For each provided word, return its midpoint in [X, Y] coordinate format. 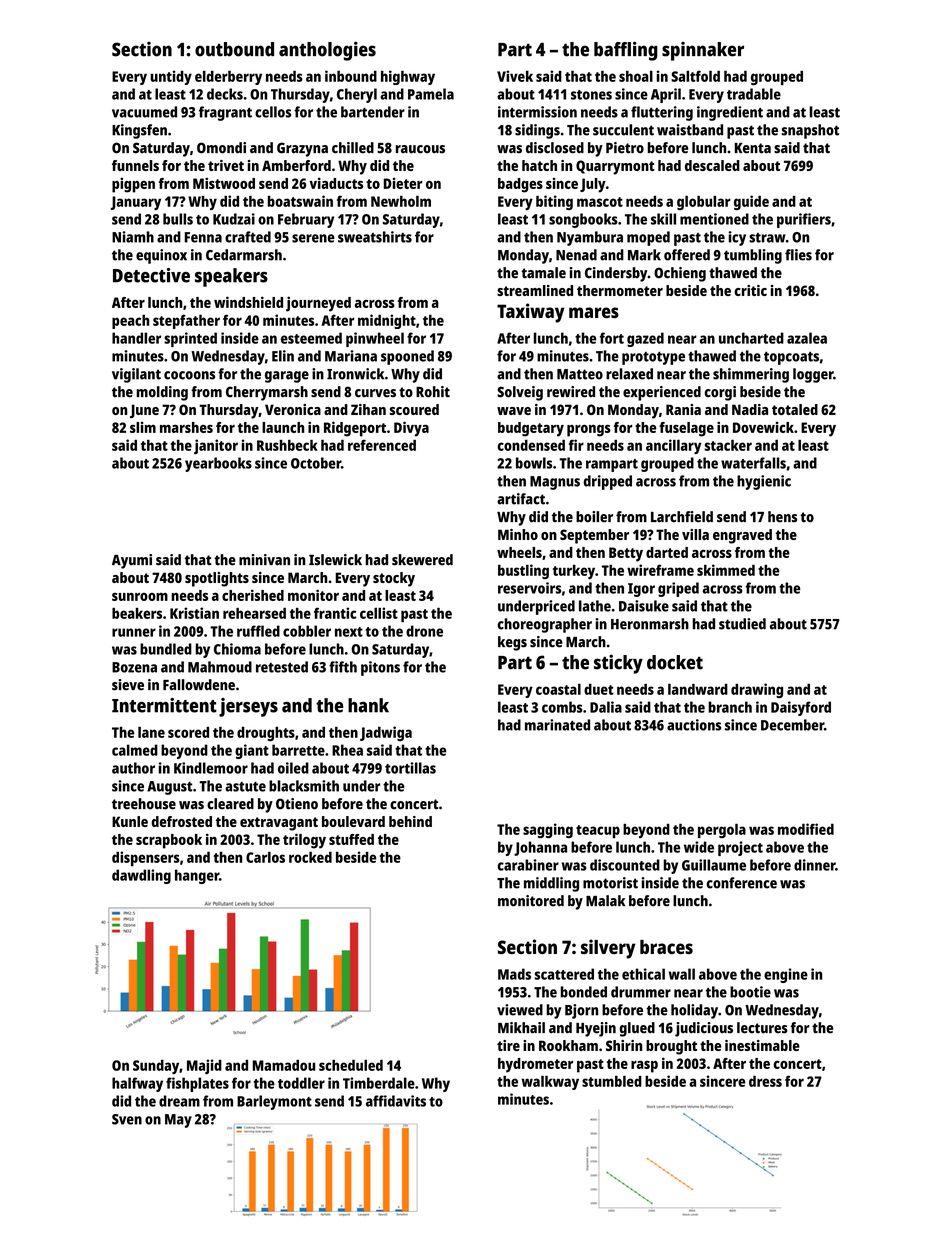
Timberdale [379, 1083]
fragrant [225, 113]
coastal [558, 689]
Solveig [520, 393]
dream [179, 1101]
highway [408, 77]
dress [765, 1081]
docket [675, 662]
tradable [754, 94]
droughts [266, 734]
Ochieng [680, 274]
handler [136, 338]
